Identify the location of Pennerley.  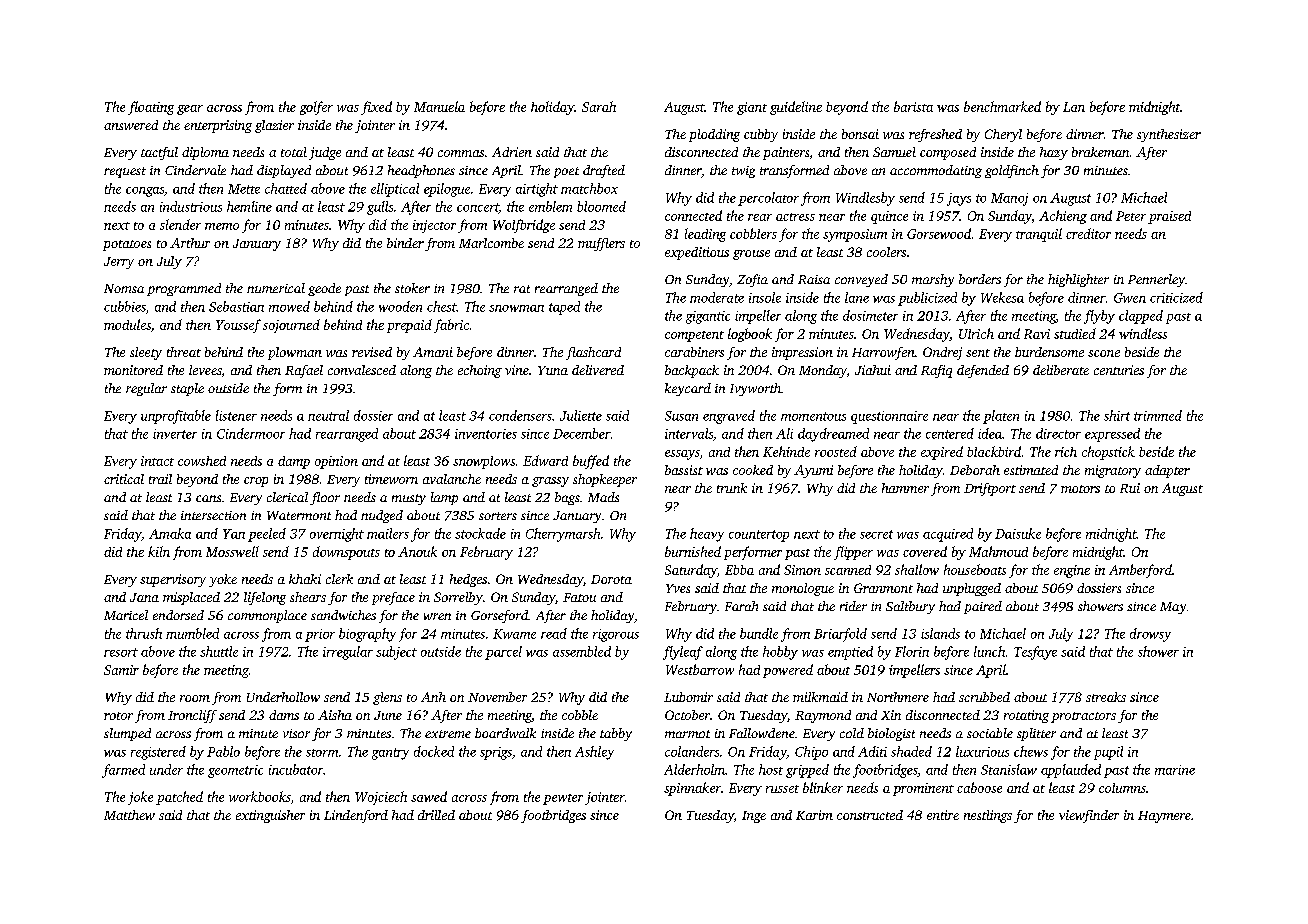
(1156, 280).
